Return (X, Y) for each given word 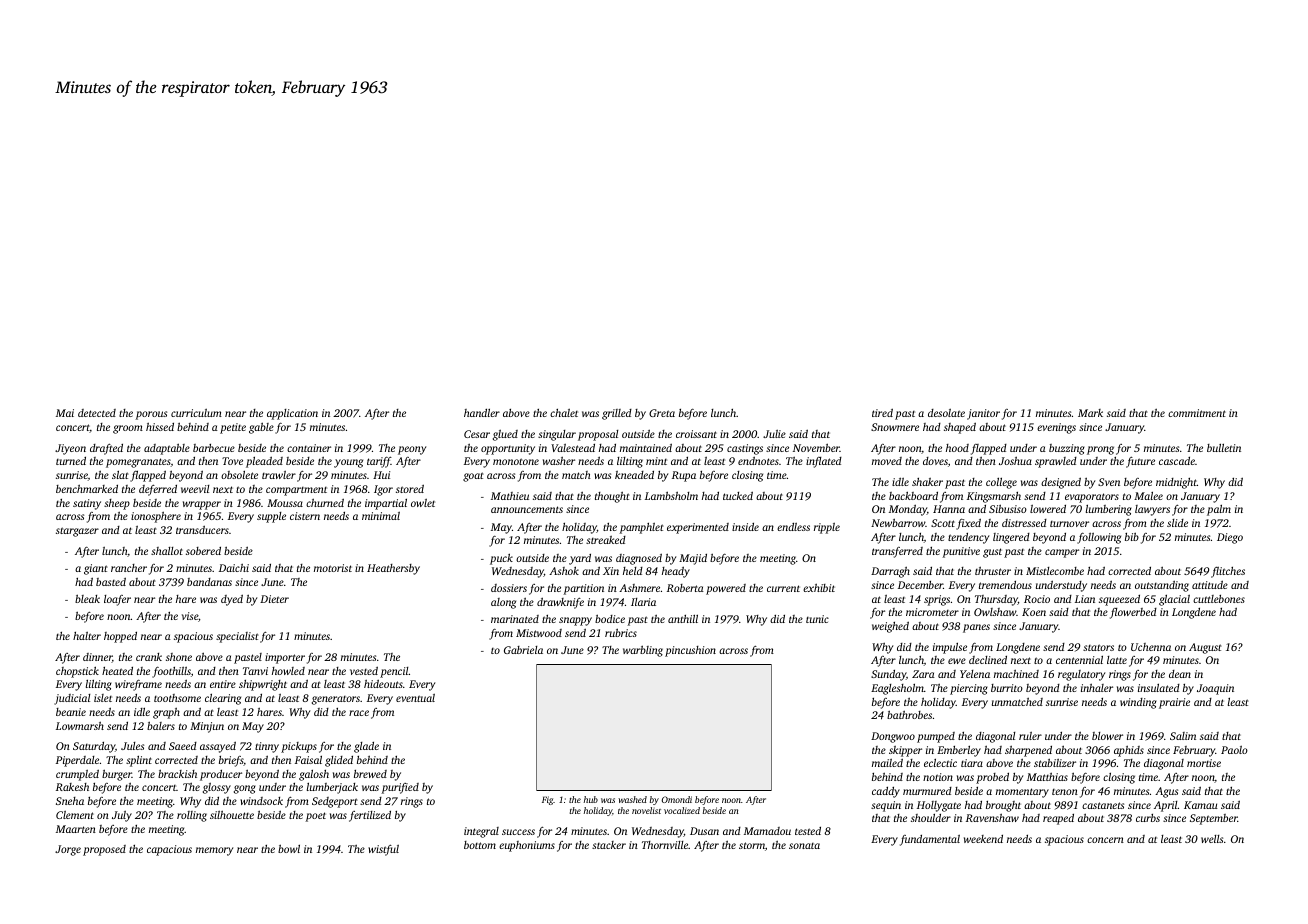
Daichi (234, 568)
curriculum (196, 413)
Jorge (68, 850)
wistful (383, 850)
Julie (774, 434)
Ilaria (643, 602)
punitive (961, 552)
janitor (983, 414)
